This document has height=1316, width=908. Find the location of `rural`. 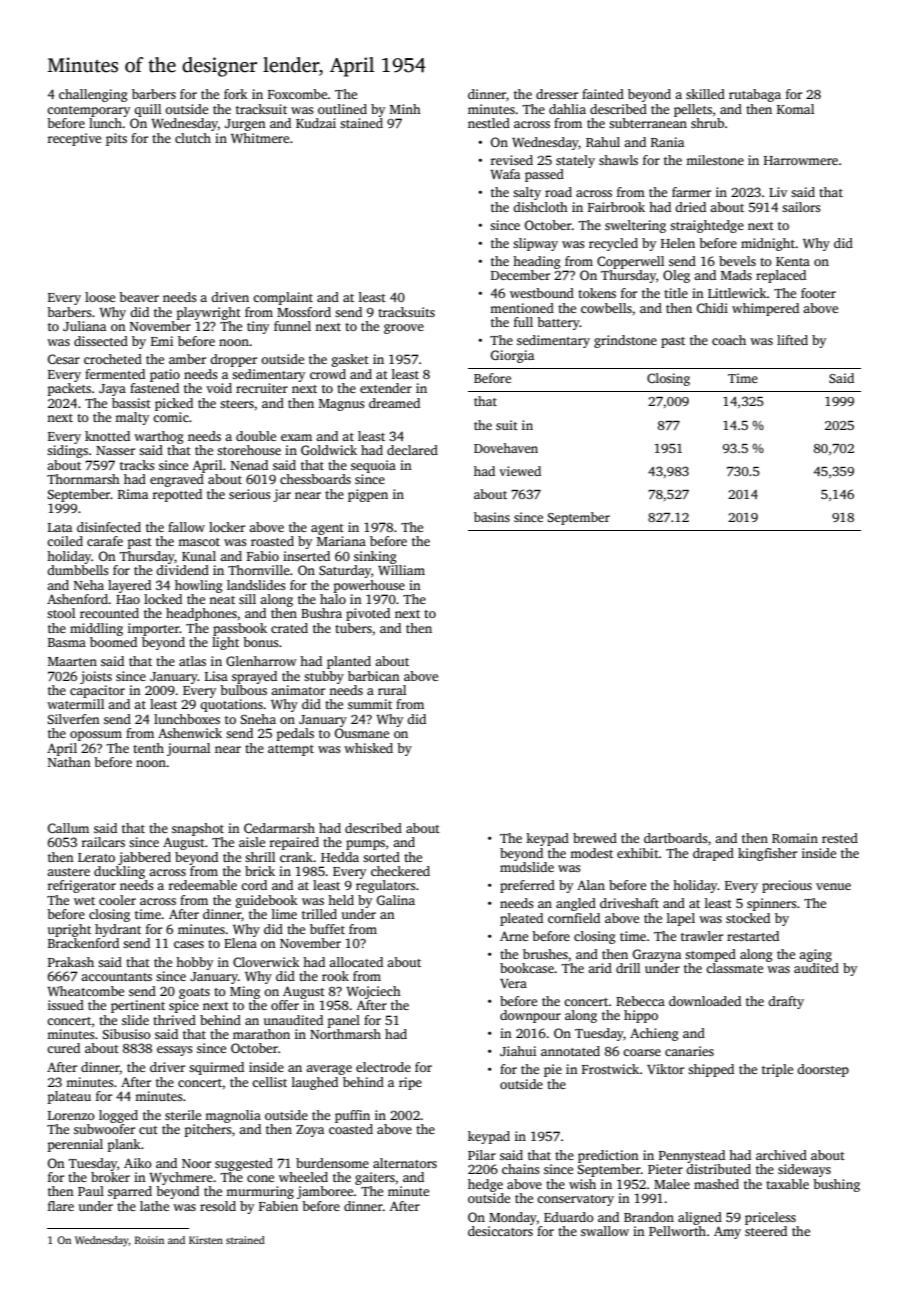

rural is located at coordinates (392, 690).
